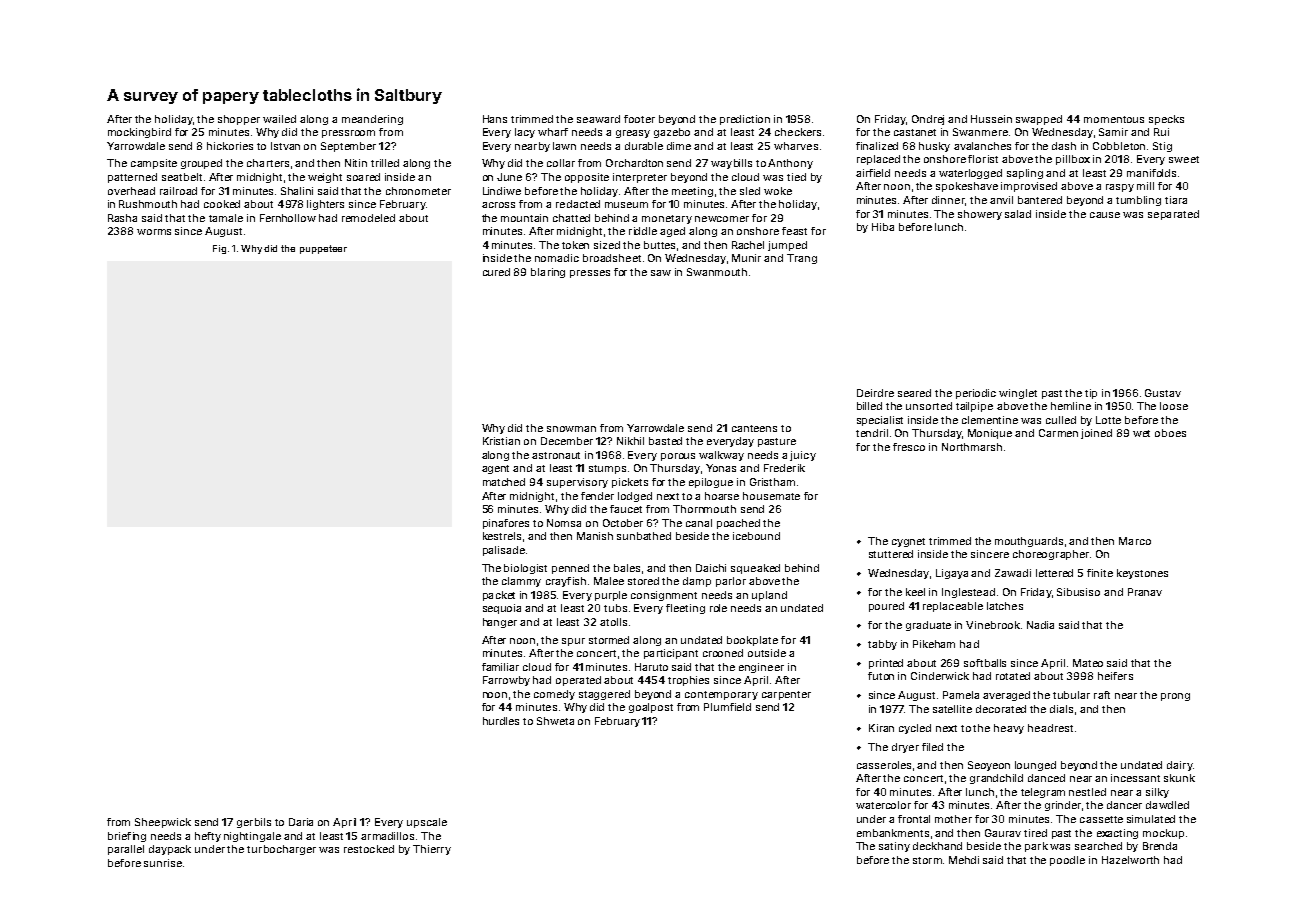  Describe the element at coordinates (1173, 215) in the image. I see `separated` at that location.
